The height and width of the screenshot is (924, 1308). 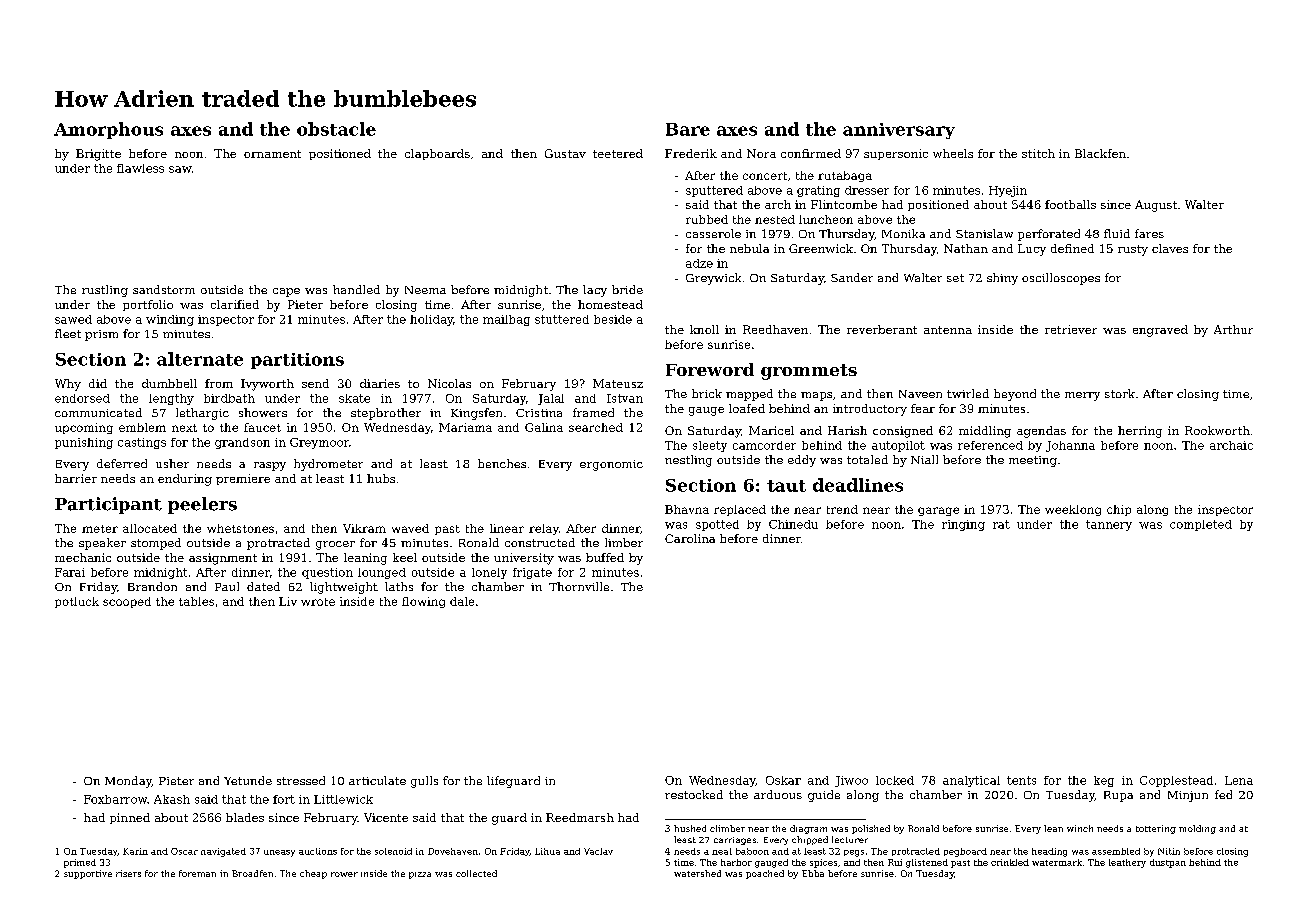 What do you see at coordinates (1082, 396) in the screenshot?
I see `merry` at bounding box center [1082, 396].
